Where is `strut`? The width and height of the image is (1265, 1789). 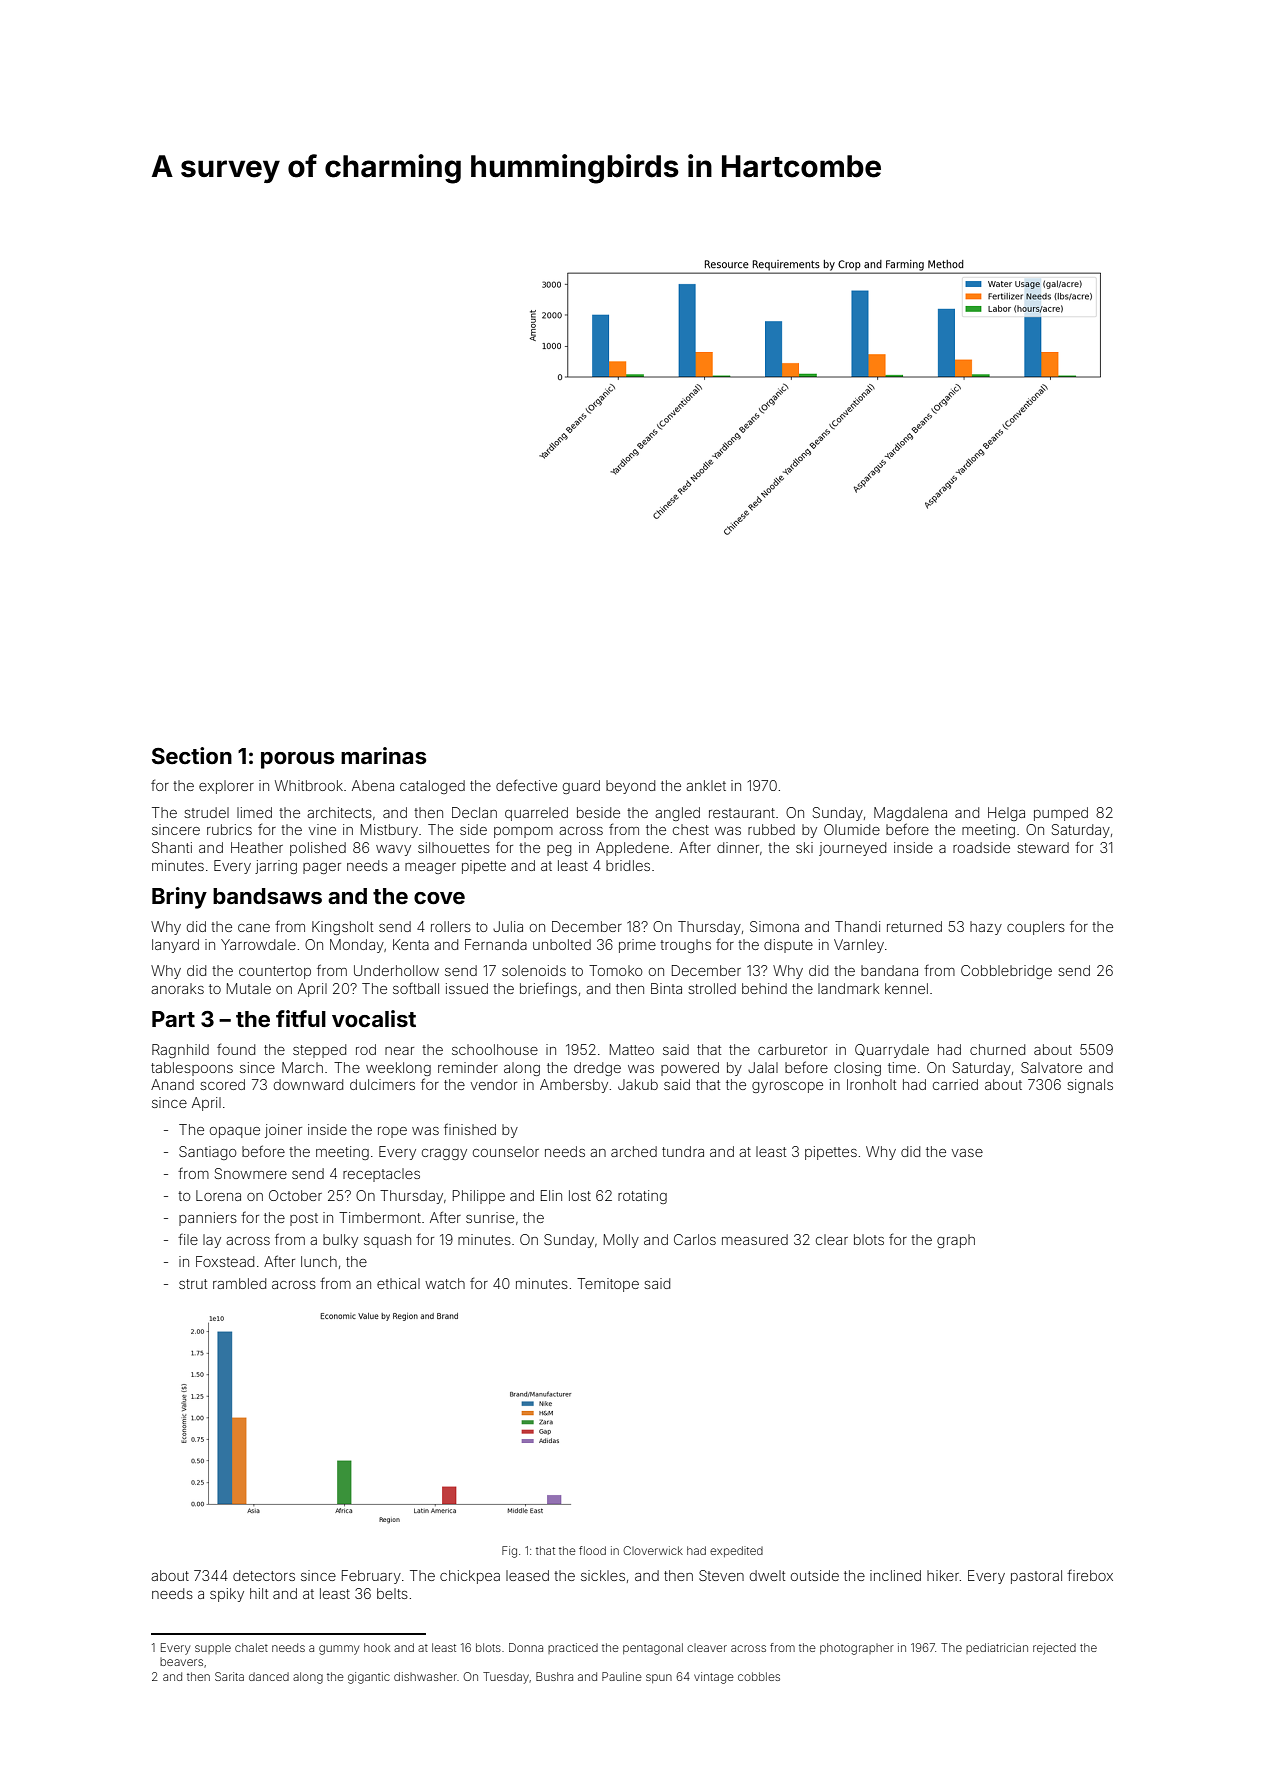 strut is located at coordinates (193, 1284).
